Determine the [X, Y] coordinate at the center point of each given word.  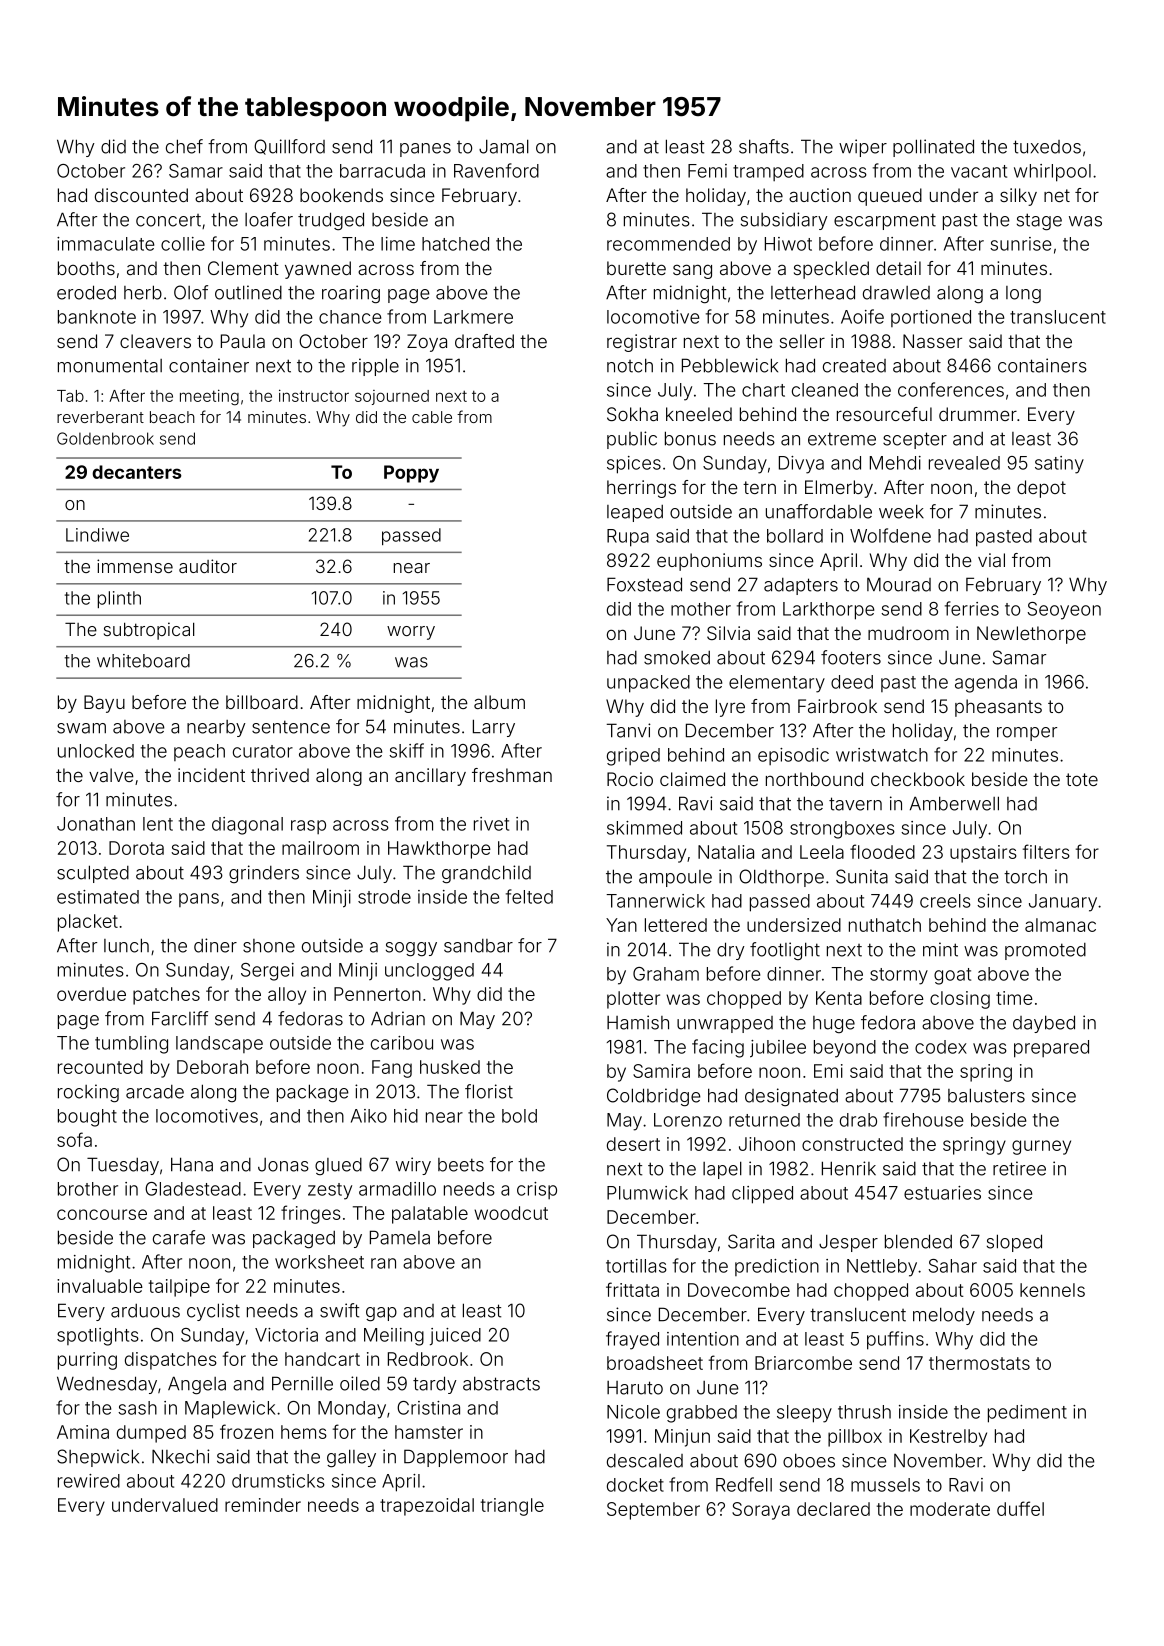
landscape [219, 1044]
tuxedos [1047, 147]
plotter [633, 1000]
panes [425, 150]
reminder [263, 1505]
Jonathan [96, 824]
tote [1082, 779]
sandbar [478, 946]
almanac [1060, 925]
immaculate [105, 244]
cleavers [155, 341]
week [901, 511]
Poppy [411, 474]
